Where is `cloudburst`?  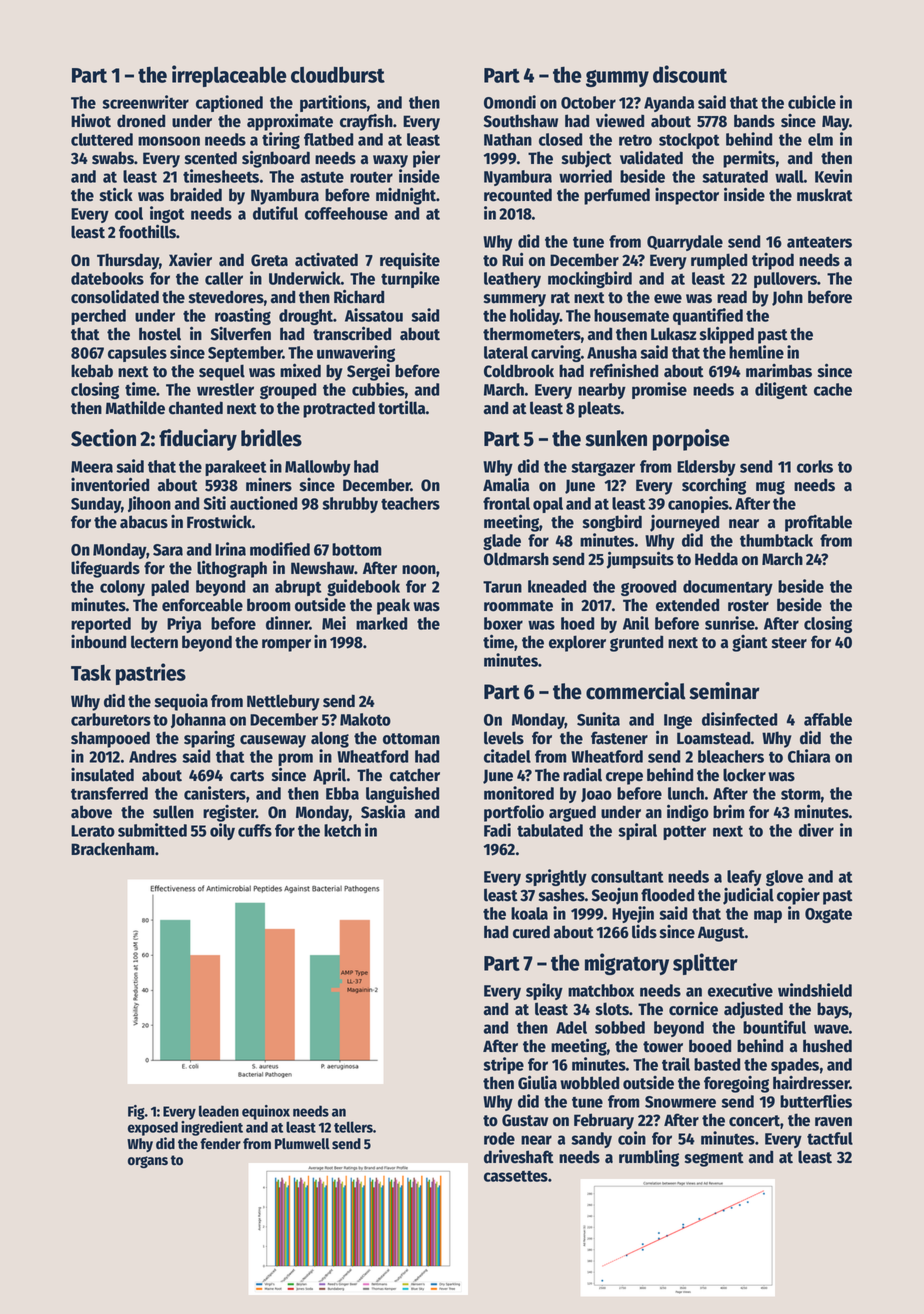 cloudburst is located at coordinates (338, 74).
